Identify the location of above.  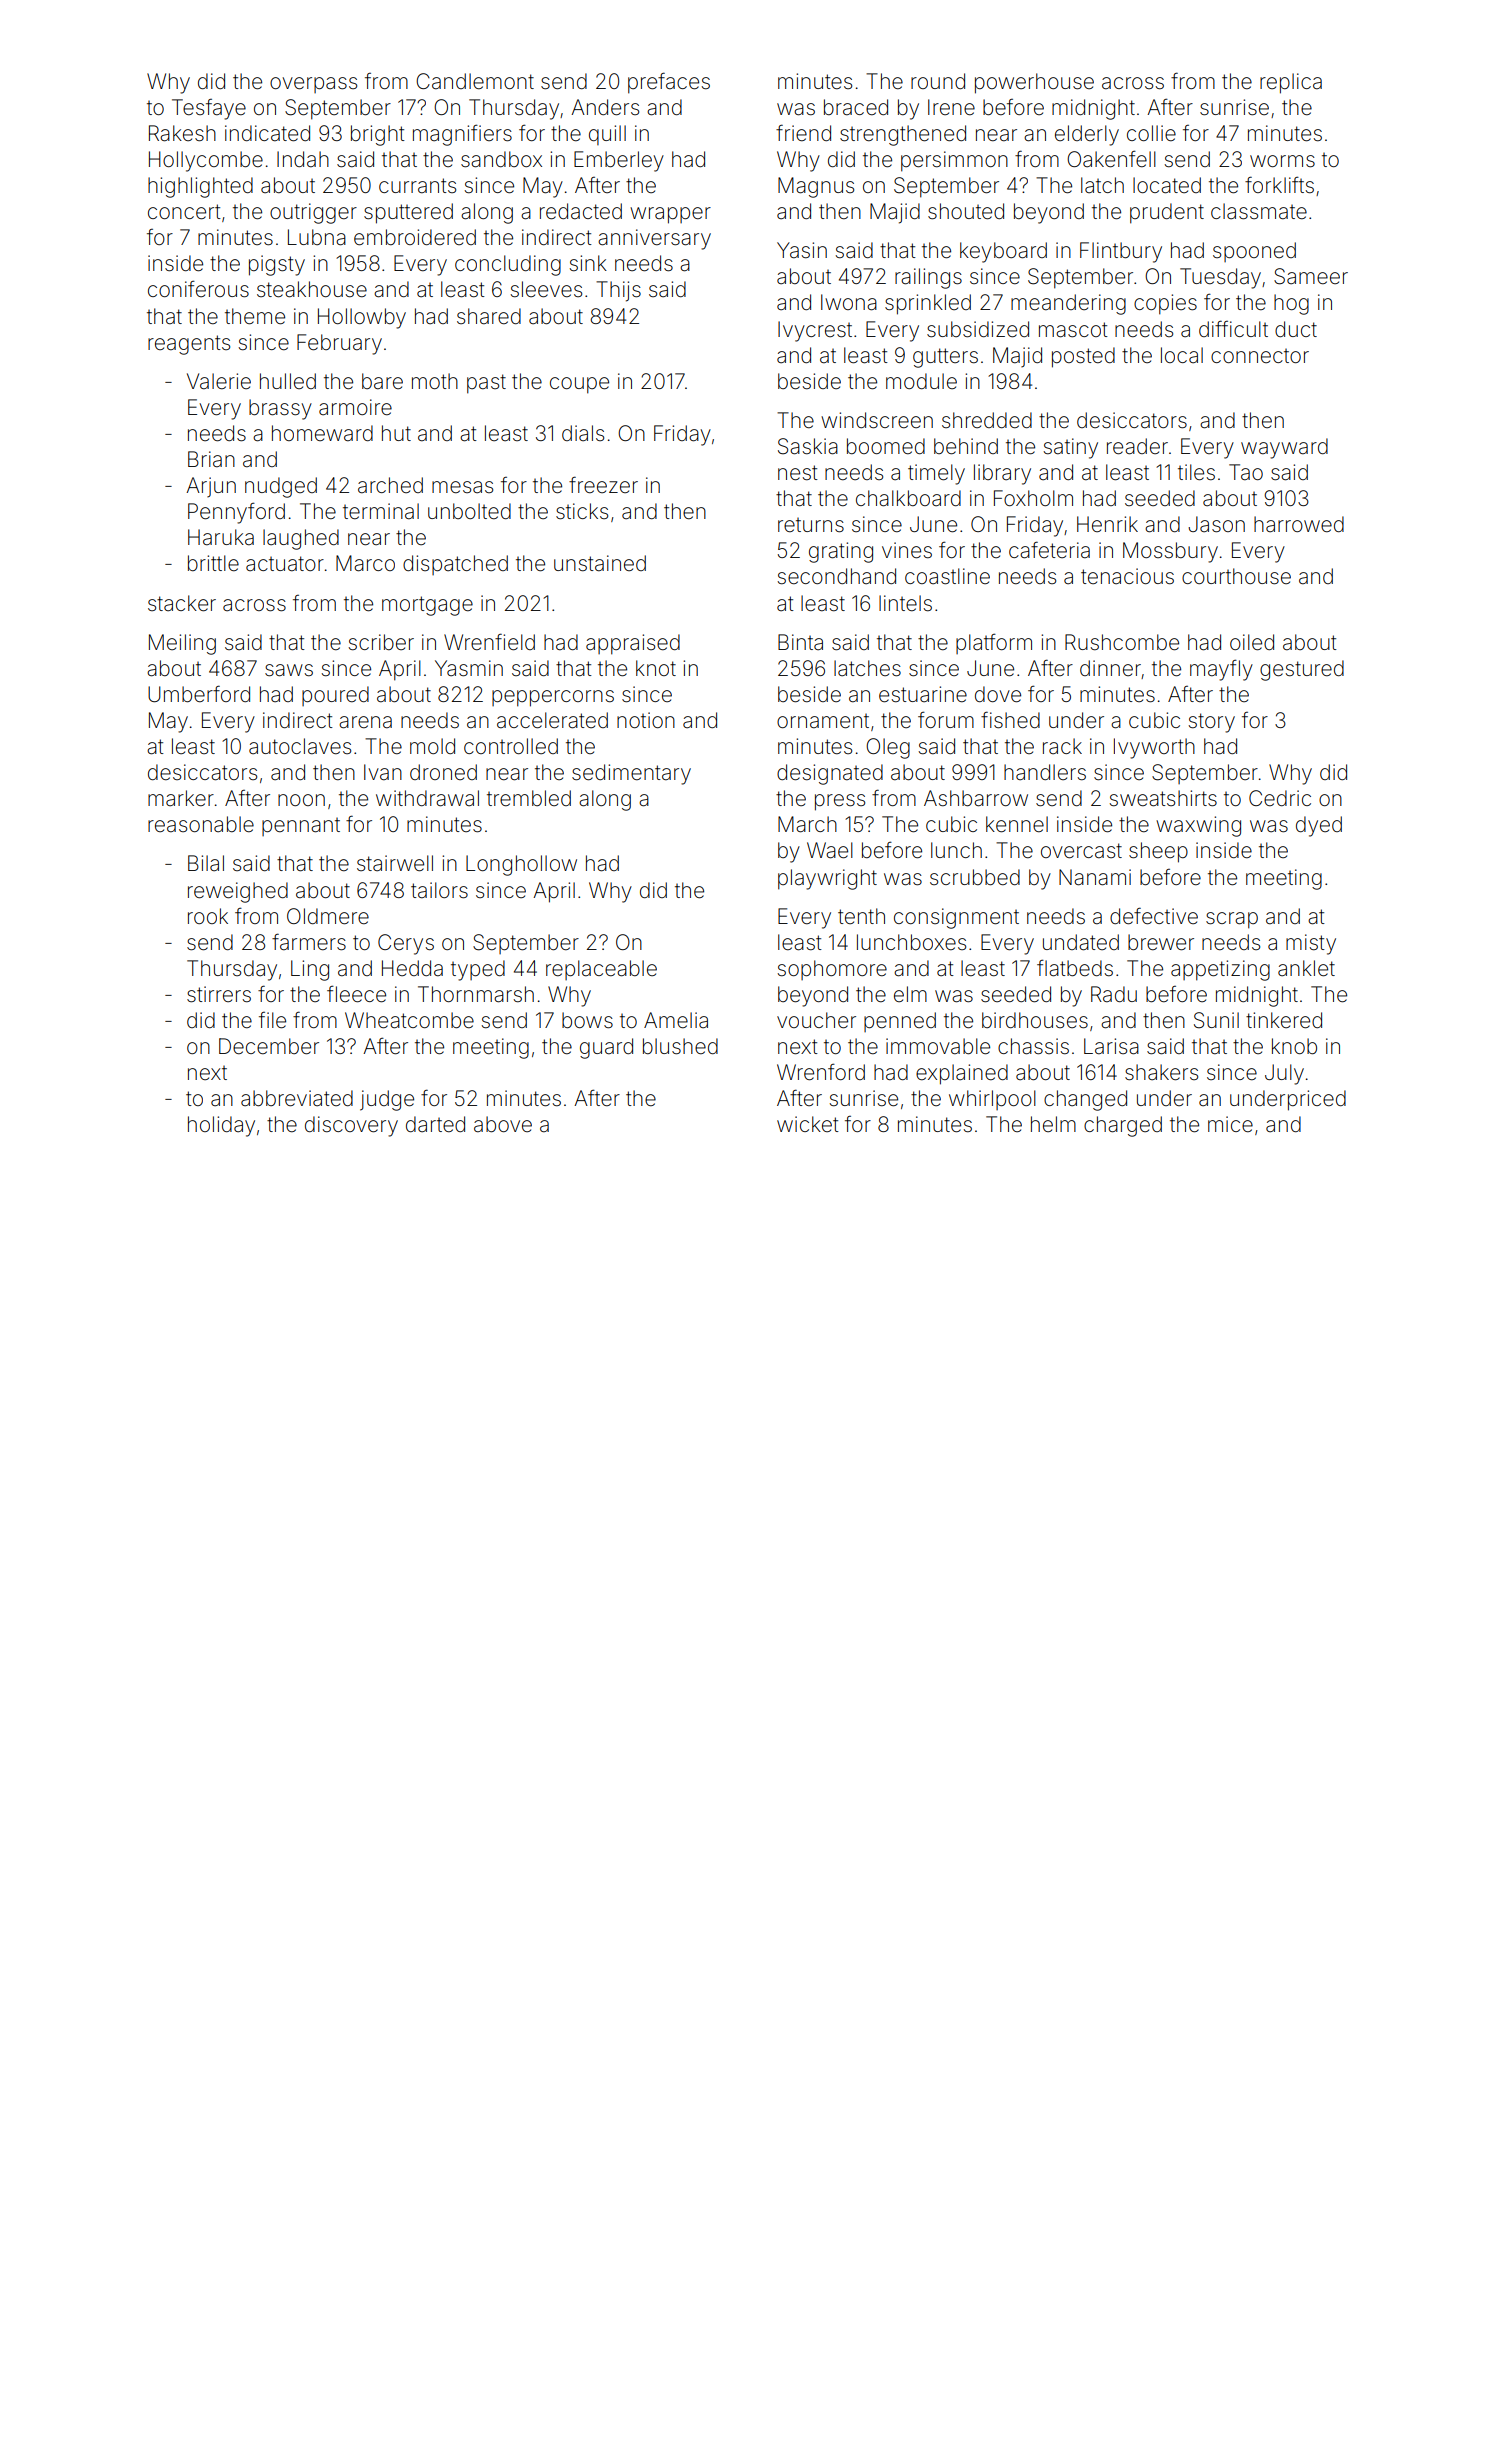
(503, 1124).
